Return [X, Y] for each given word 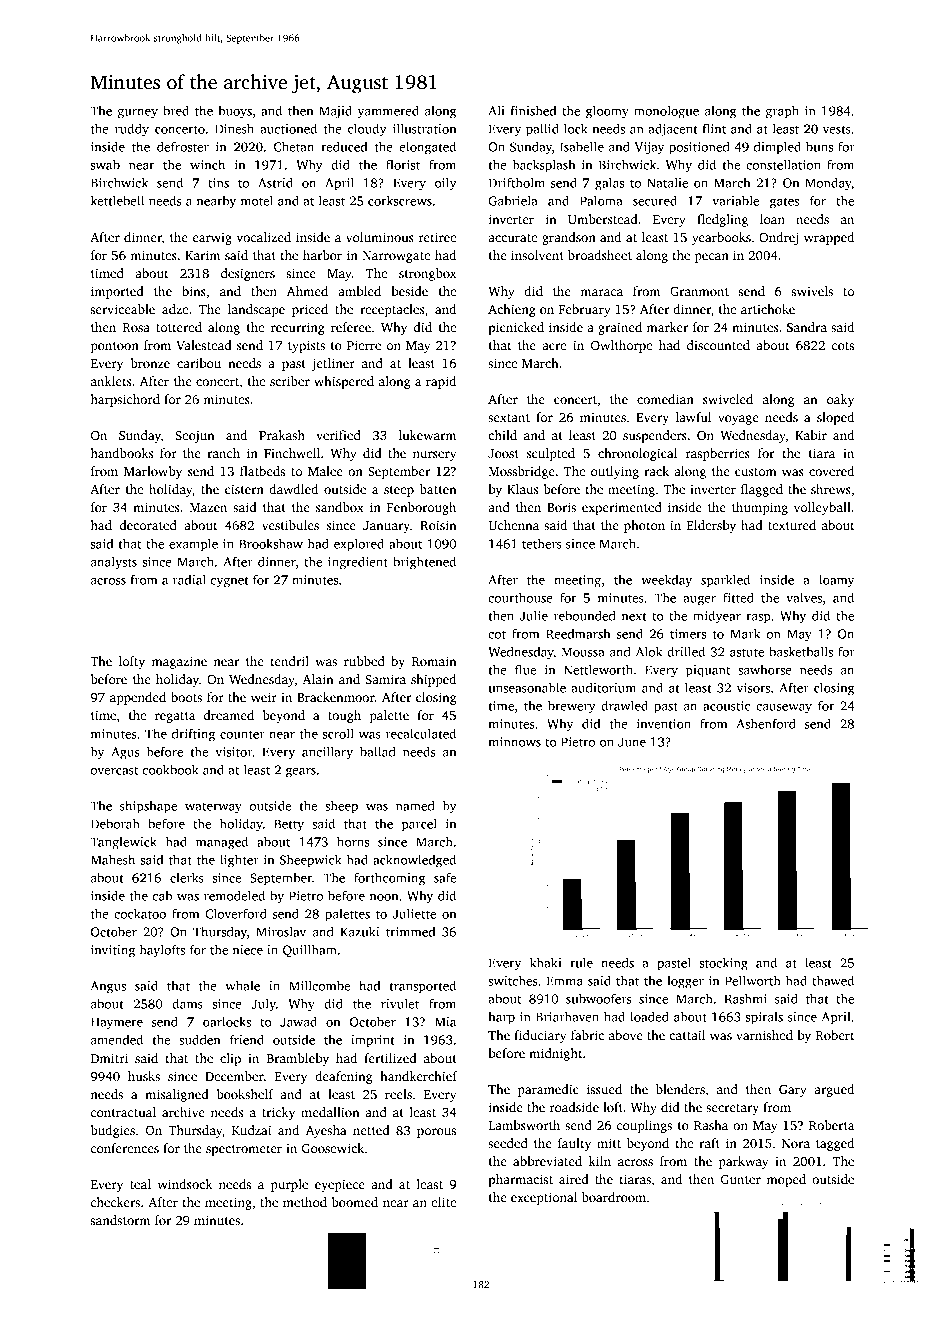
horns [353, 841]
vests [837, 129]
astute [747, 652]
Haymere [117, 1023]
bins [194, 291]
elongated [428, 148]
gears [301, 773]
